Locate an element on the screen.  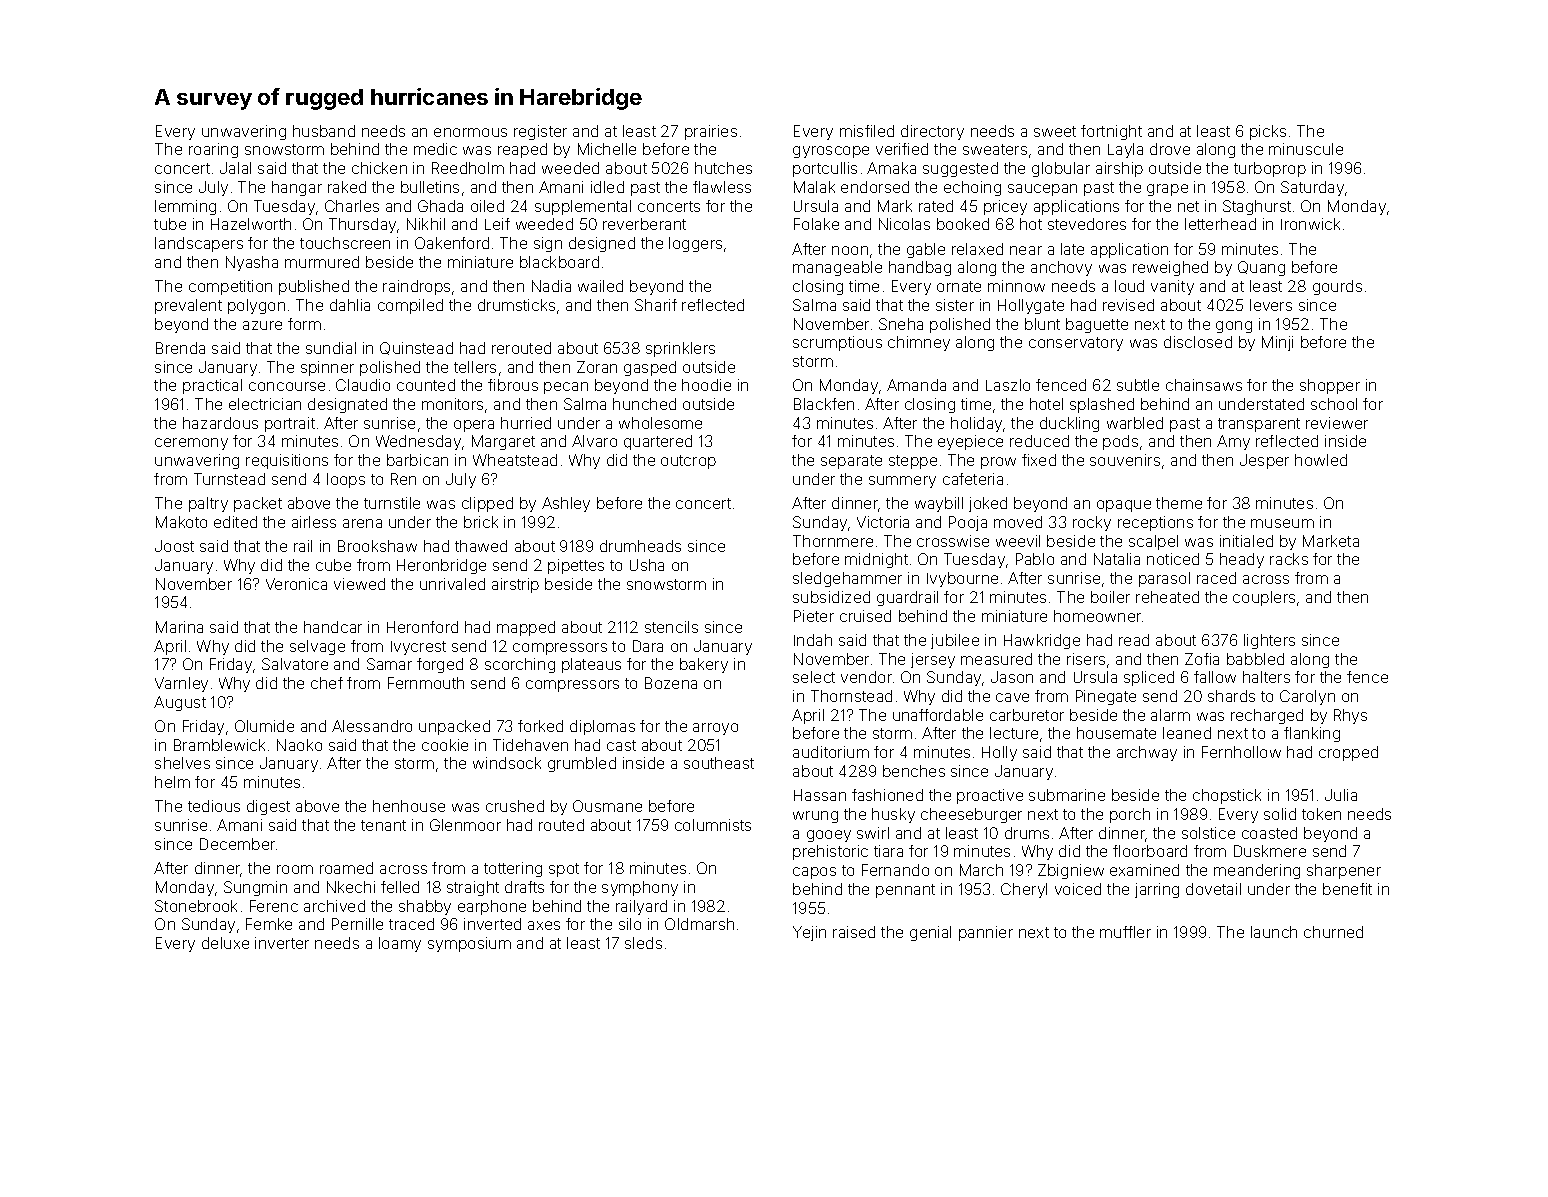
symphony is located at coordinates (640, 888).
